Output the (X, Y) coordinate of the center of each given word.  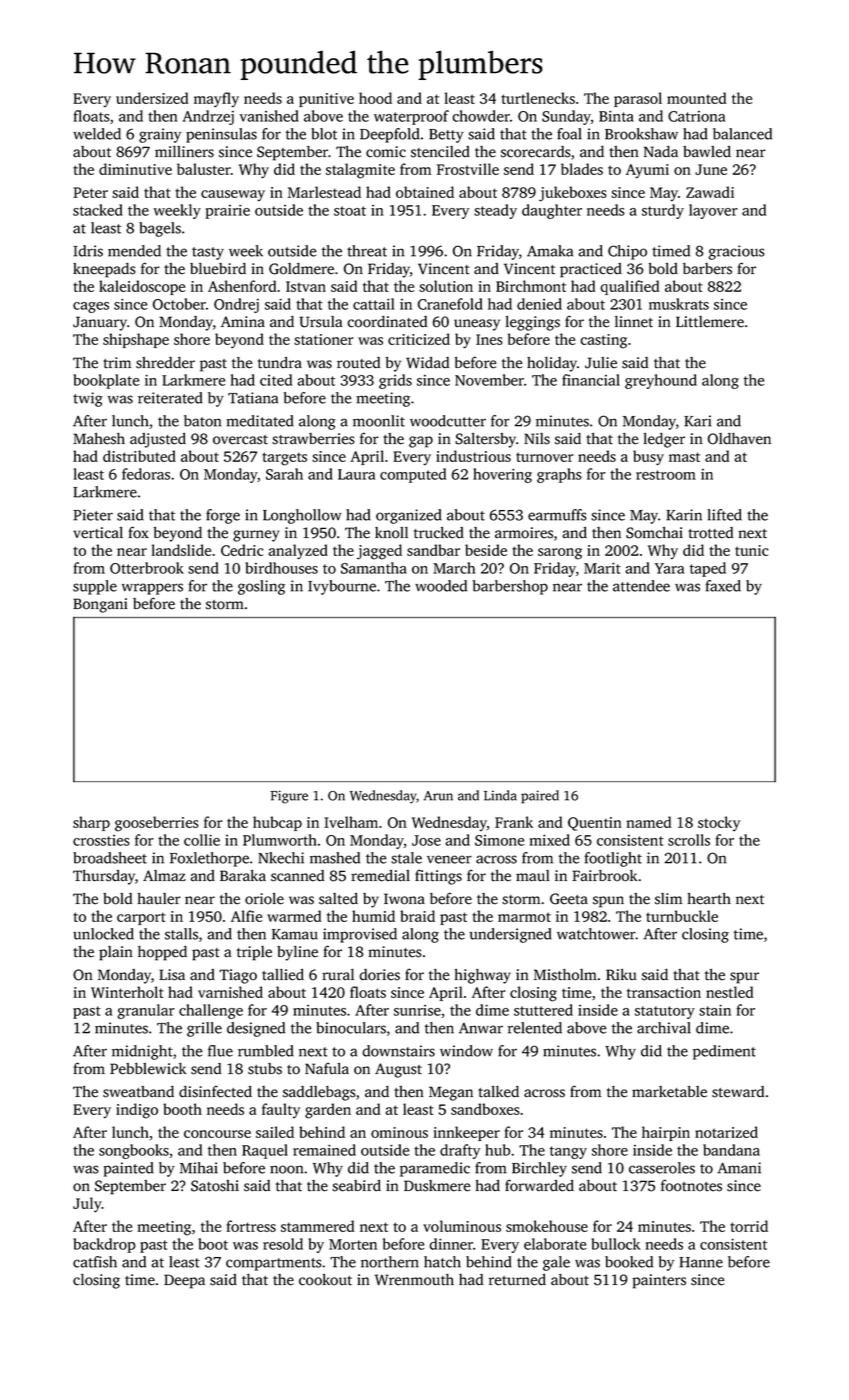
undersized (152, 98)
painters (659, 1281)
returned (517, 1280)
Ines (489, 339)
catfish (95, 1262)
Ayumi (647, 171)
